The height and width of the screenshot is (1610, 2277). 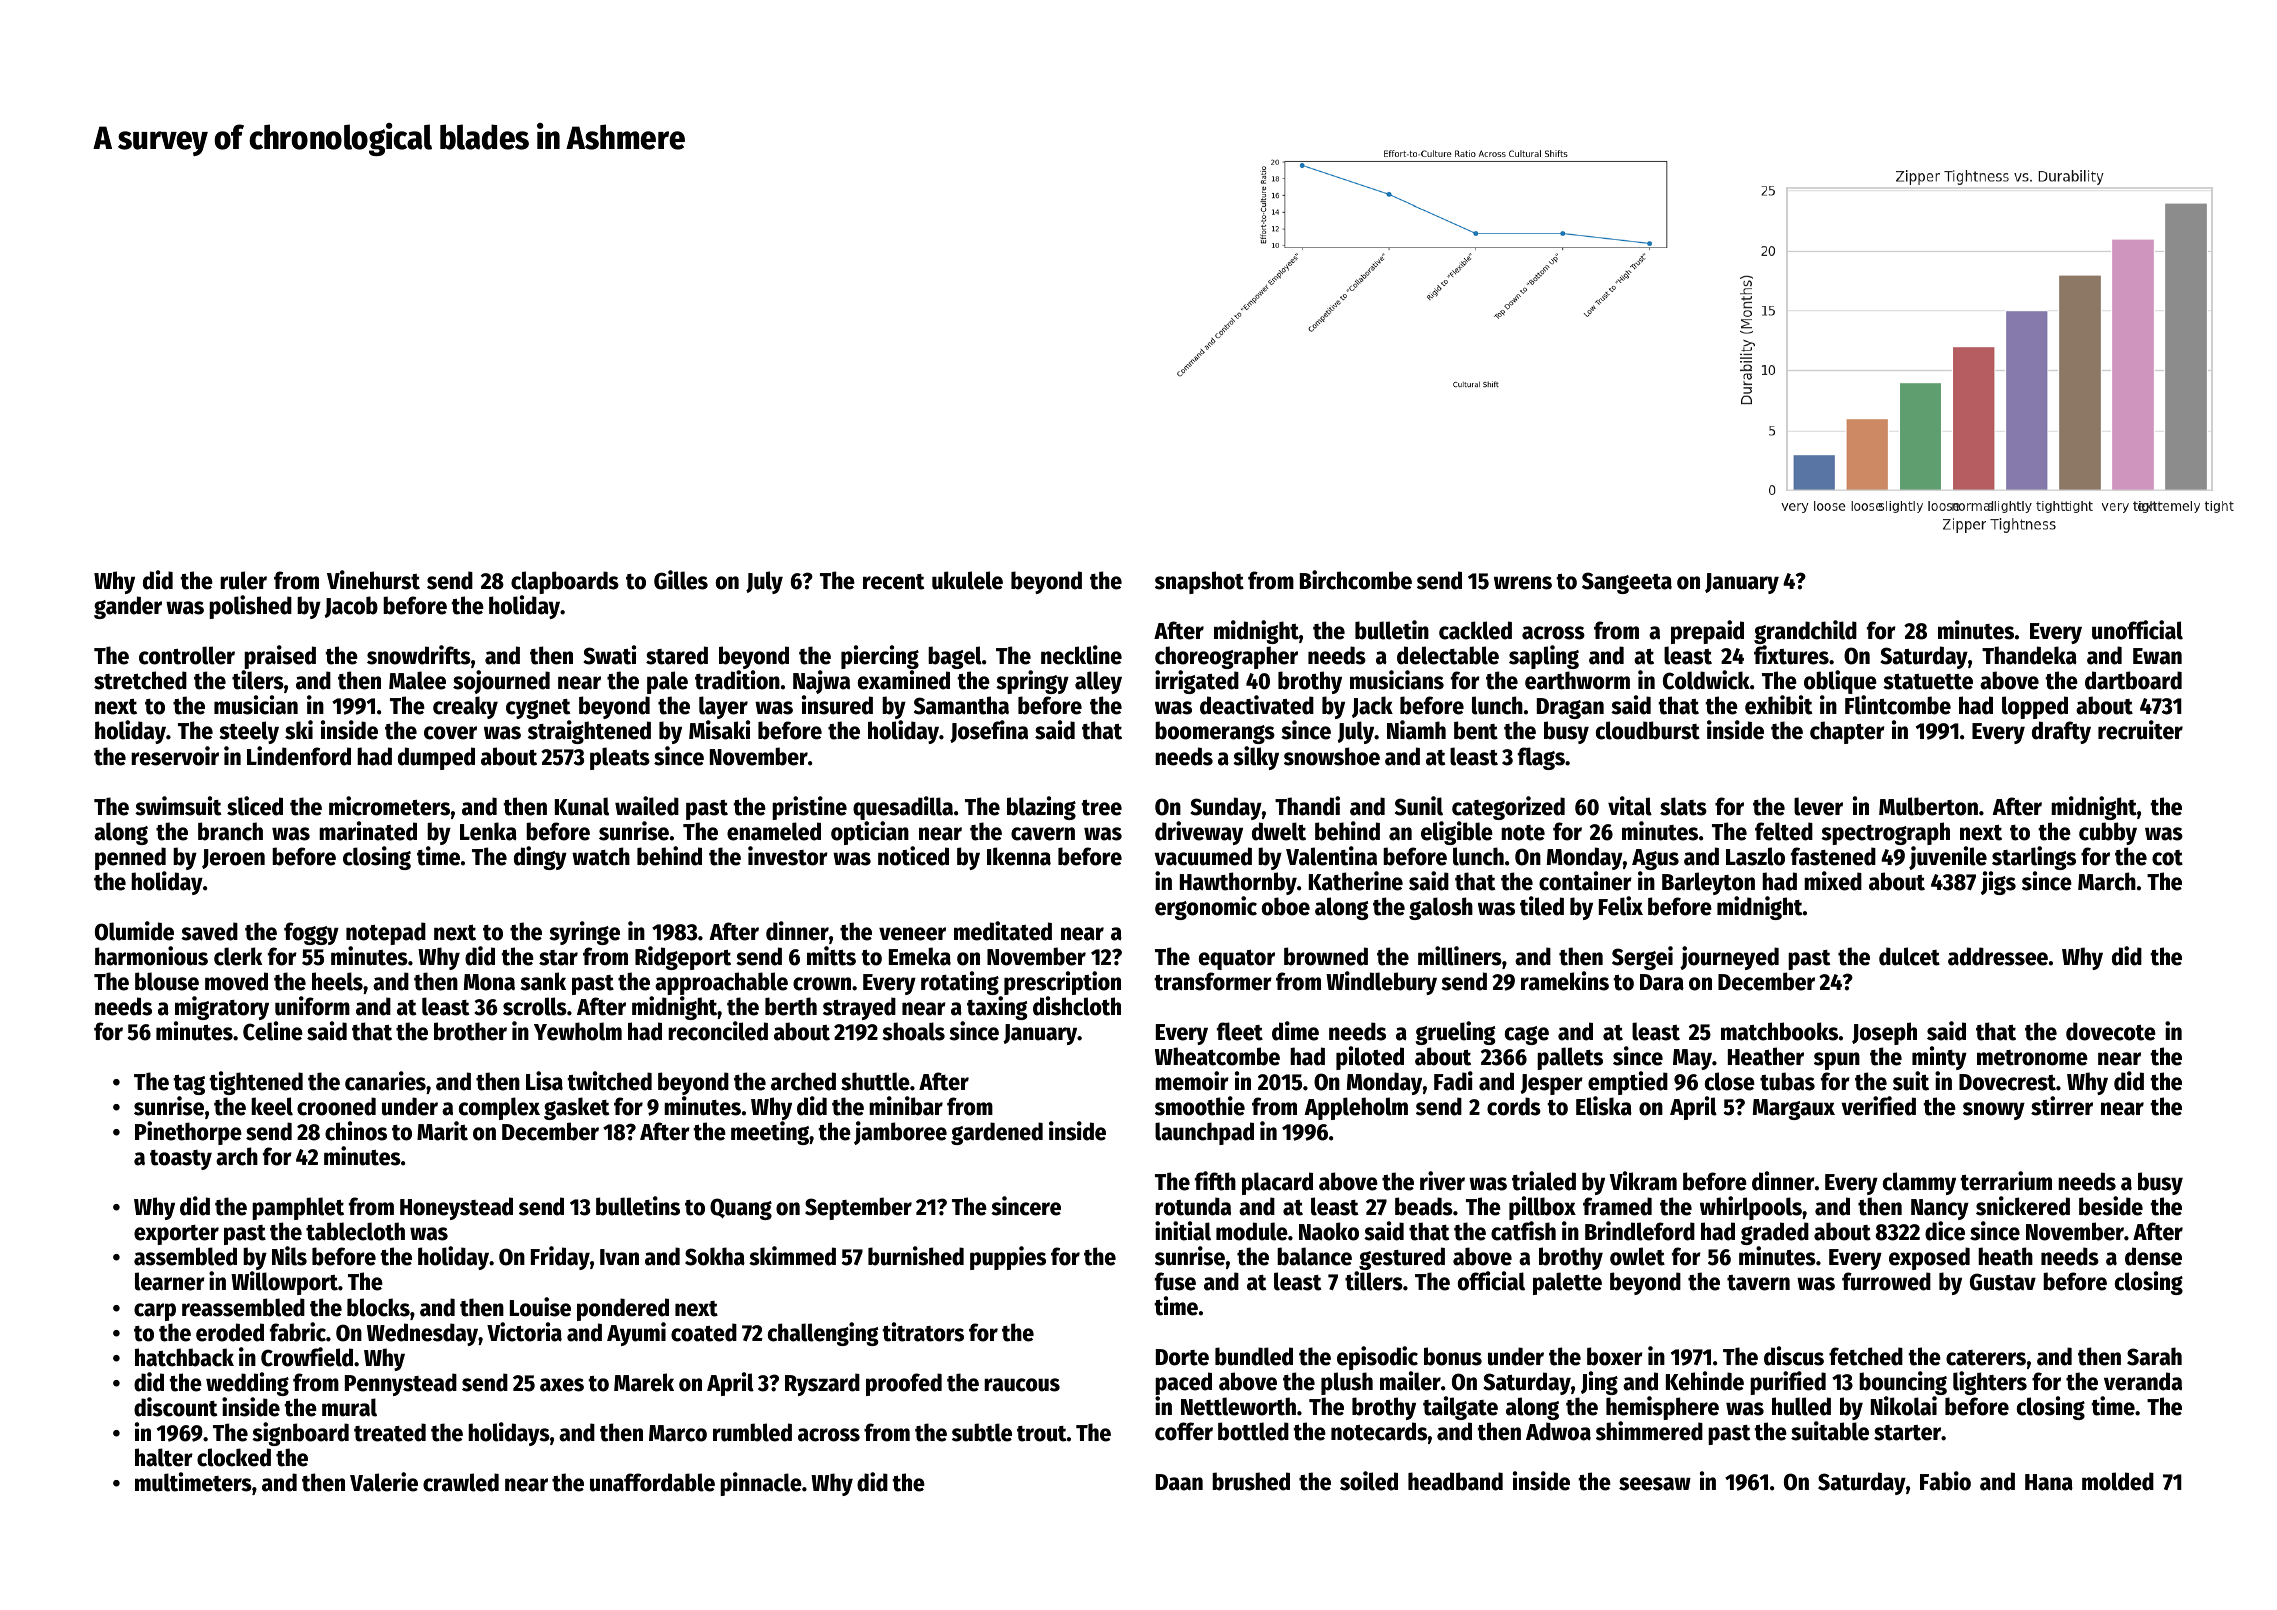 What do you see at coordinates (1356, 580) in the screenshot?
I see `Birchcombe` at bounding box center [1356, 580].
